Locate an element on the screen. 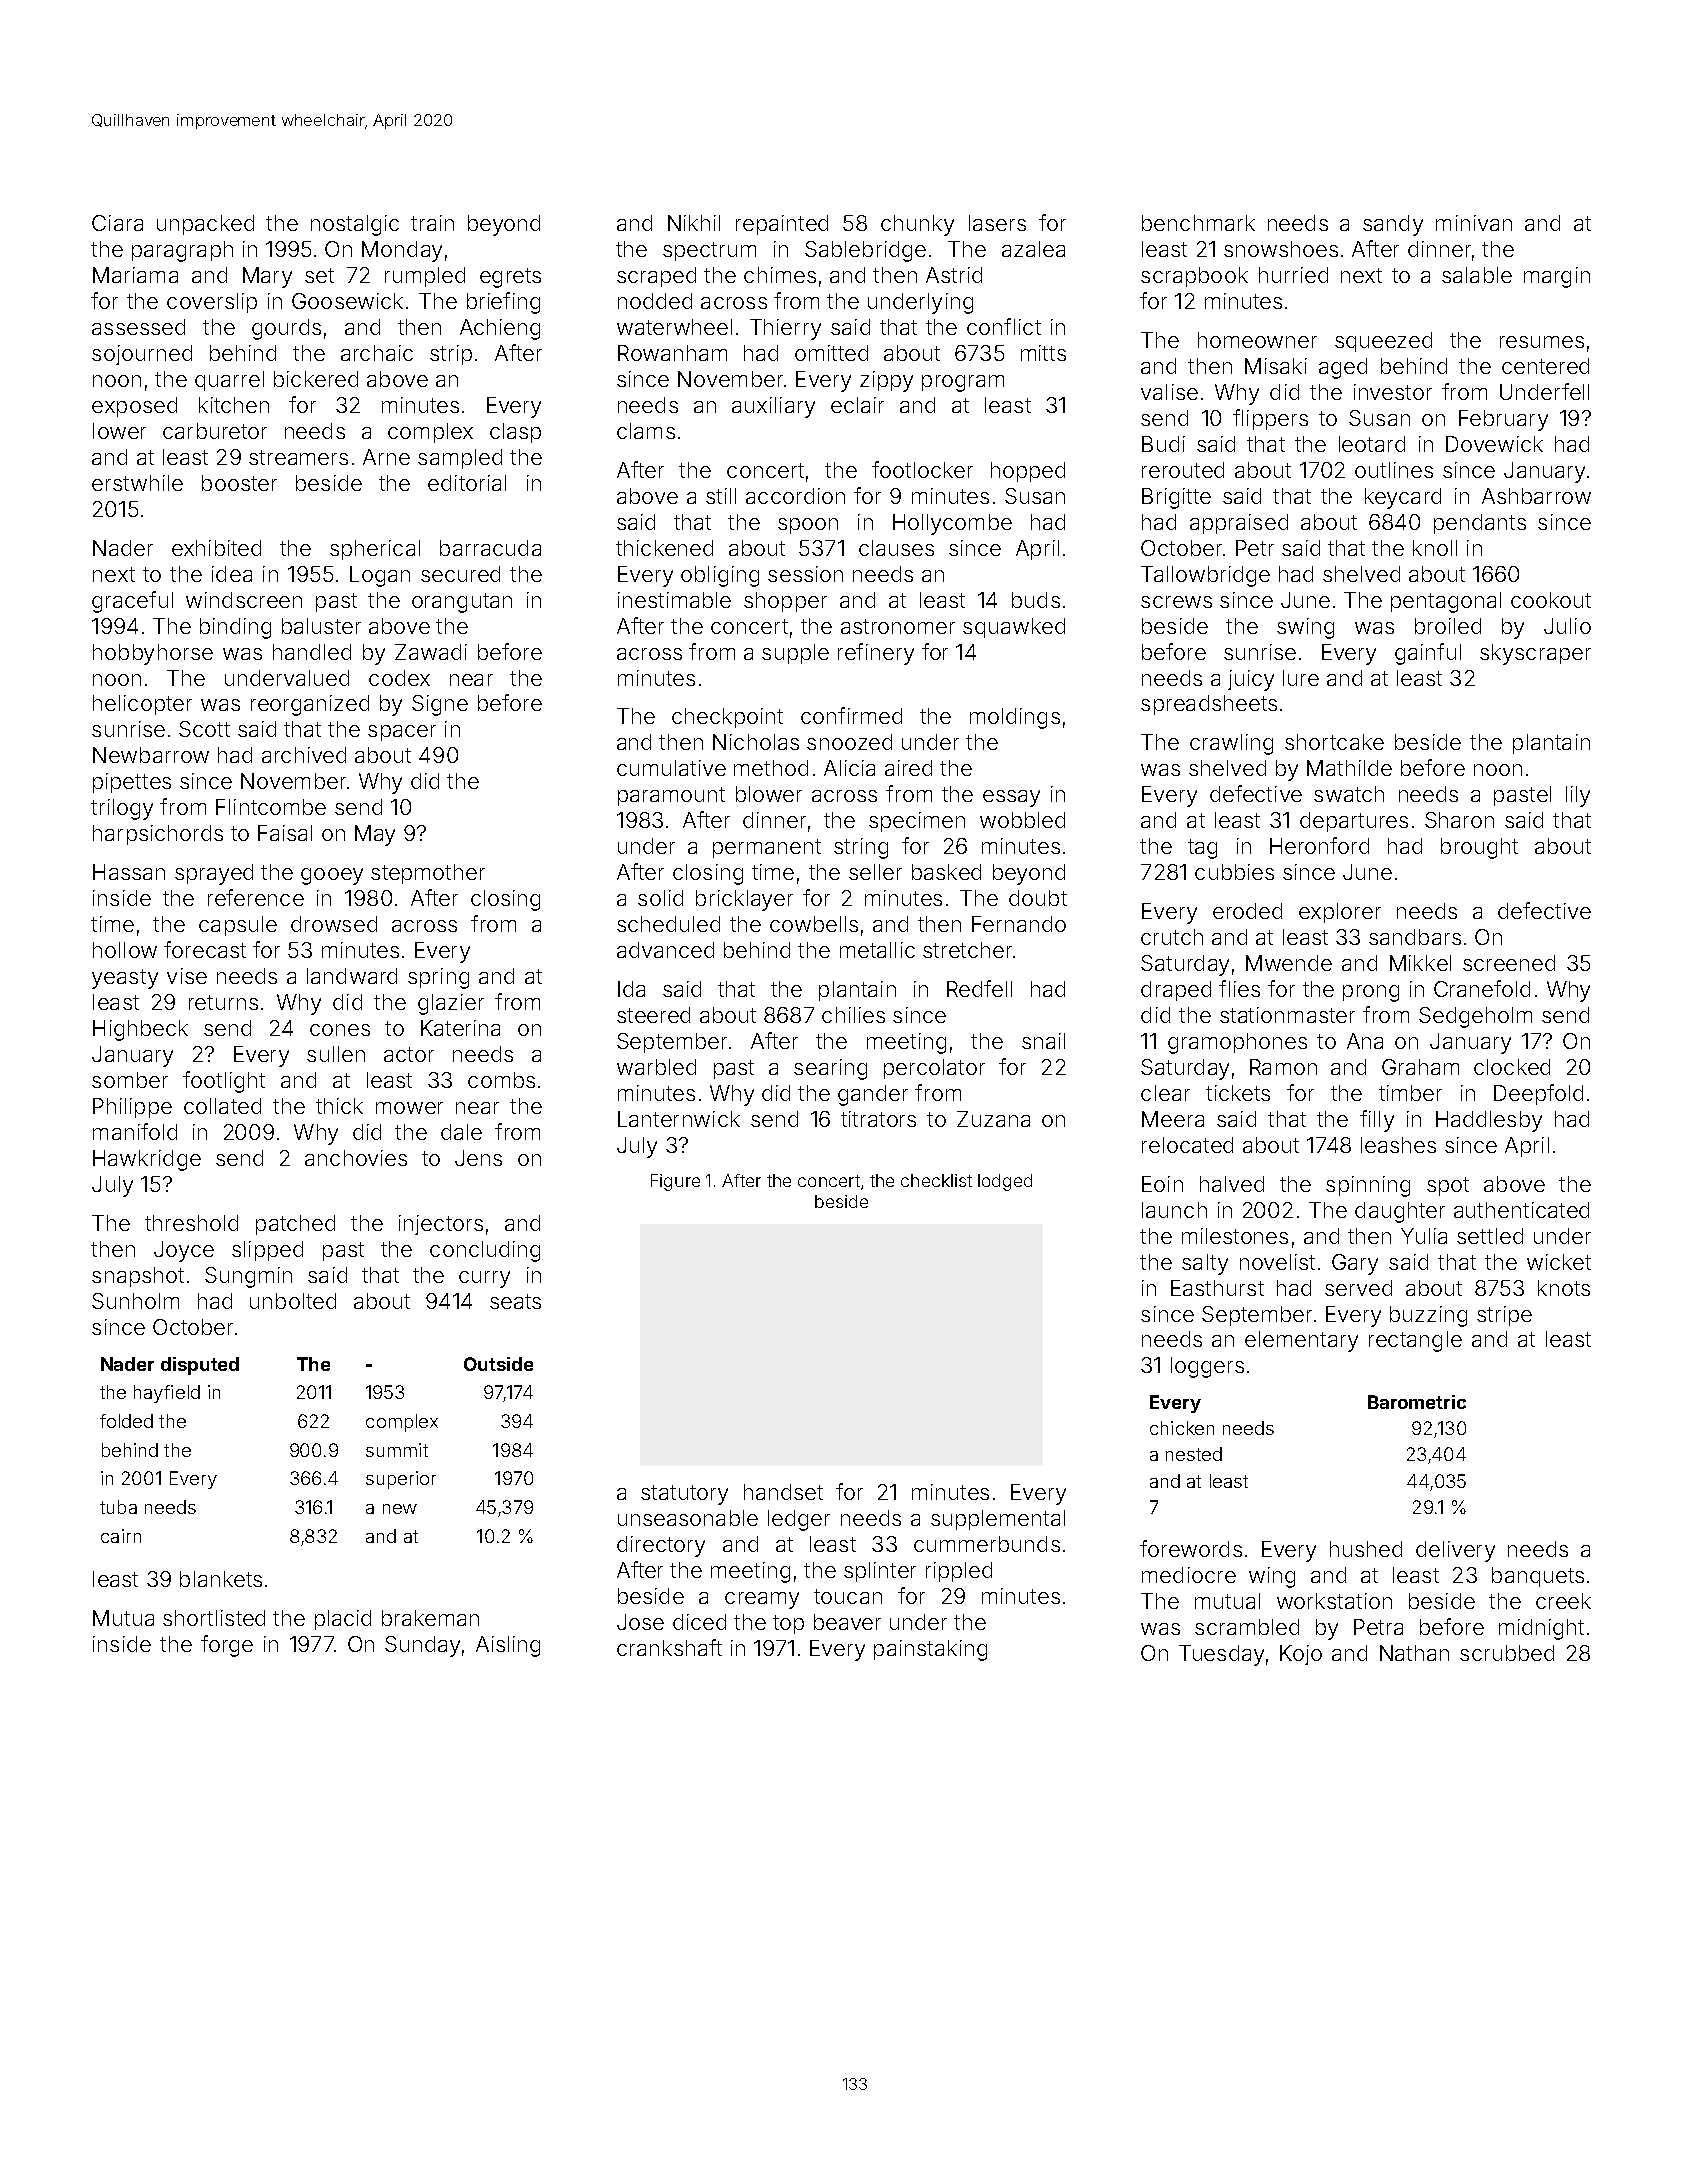  unpacked is located at coordinates (205, 225).
